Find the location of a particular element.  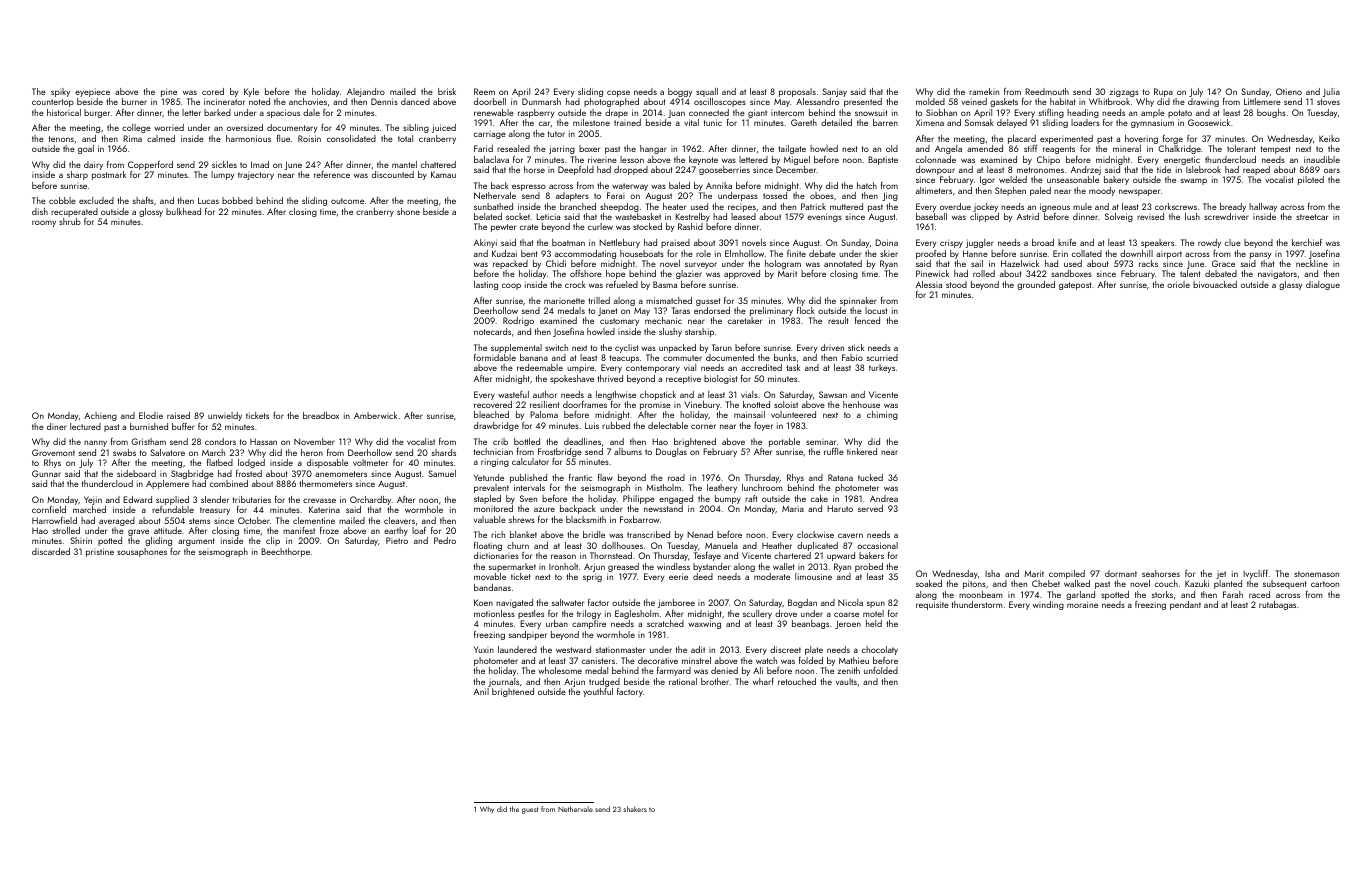

boggy is located at coordinates (680, 92).
